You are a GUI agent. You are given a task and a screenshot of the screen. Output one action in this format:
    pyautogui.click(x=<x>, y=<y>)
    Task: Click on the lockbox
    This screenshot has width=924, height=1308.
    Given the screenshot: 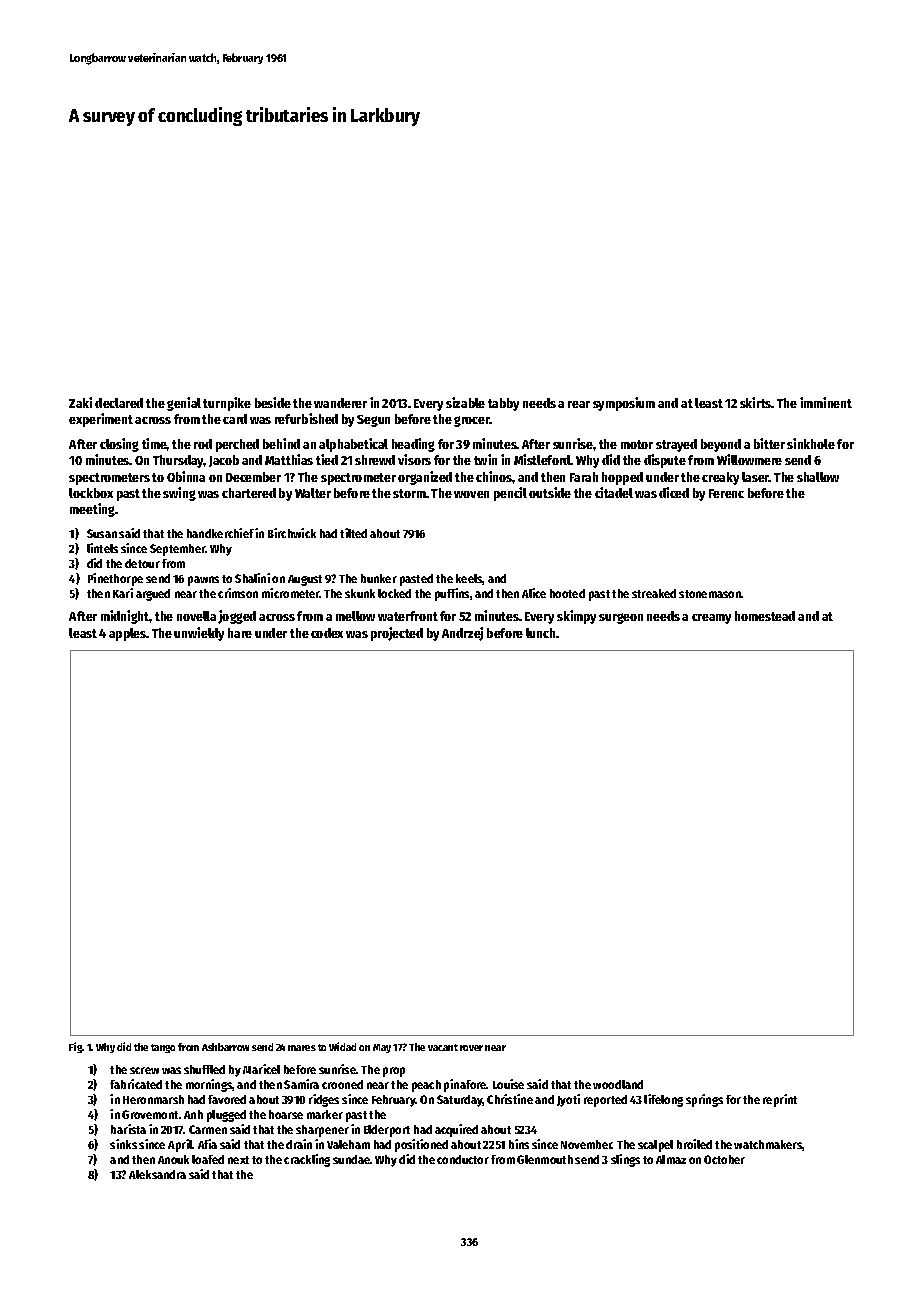 What is the action you would take?
    pyautogui.click(x=91, y=493)
